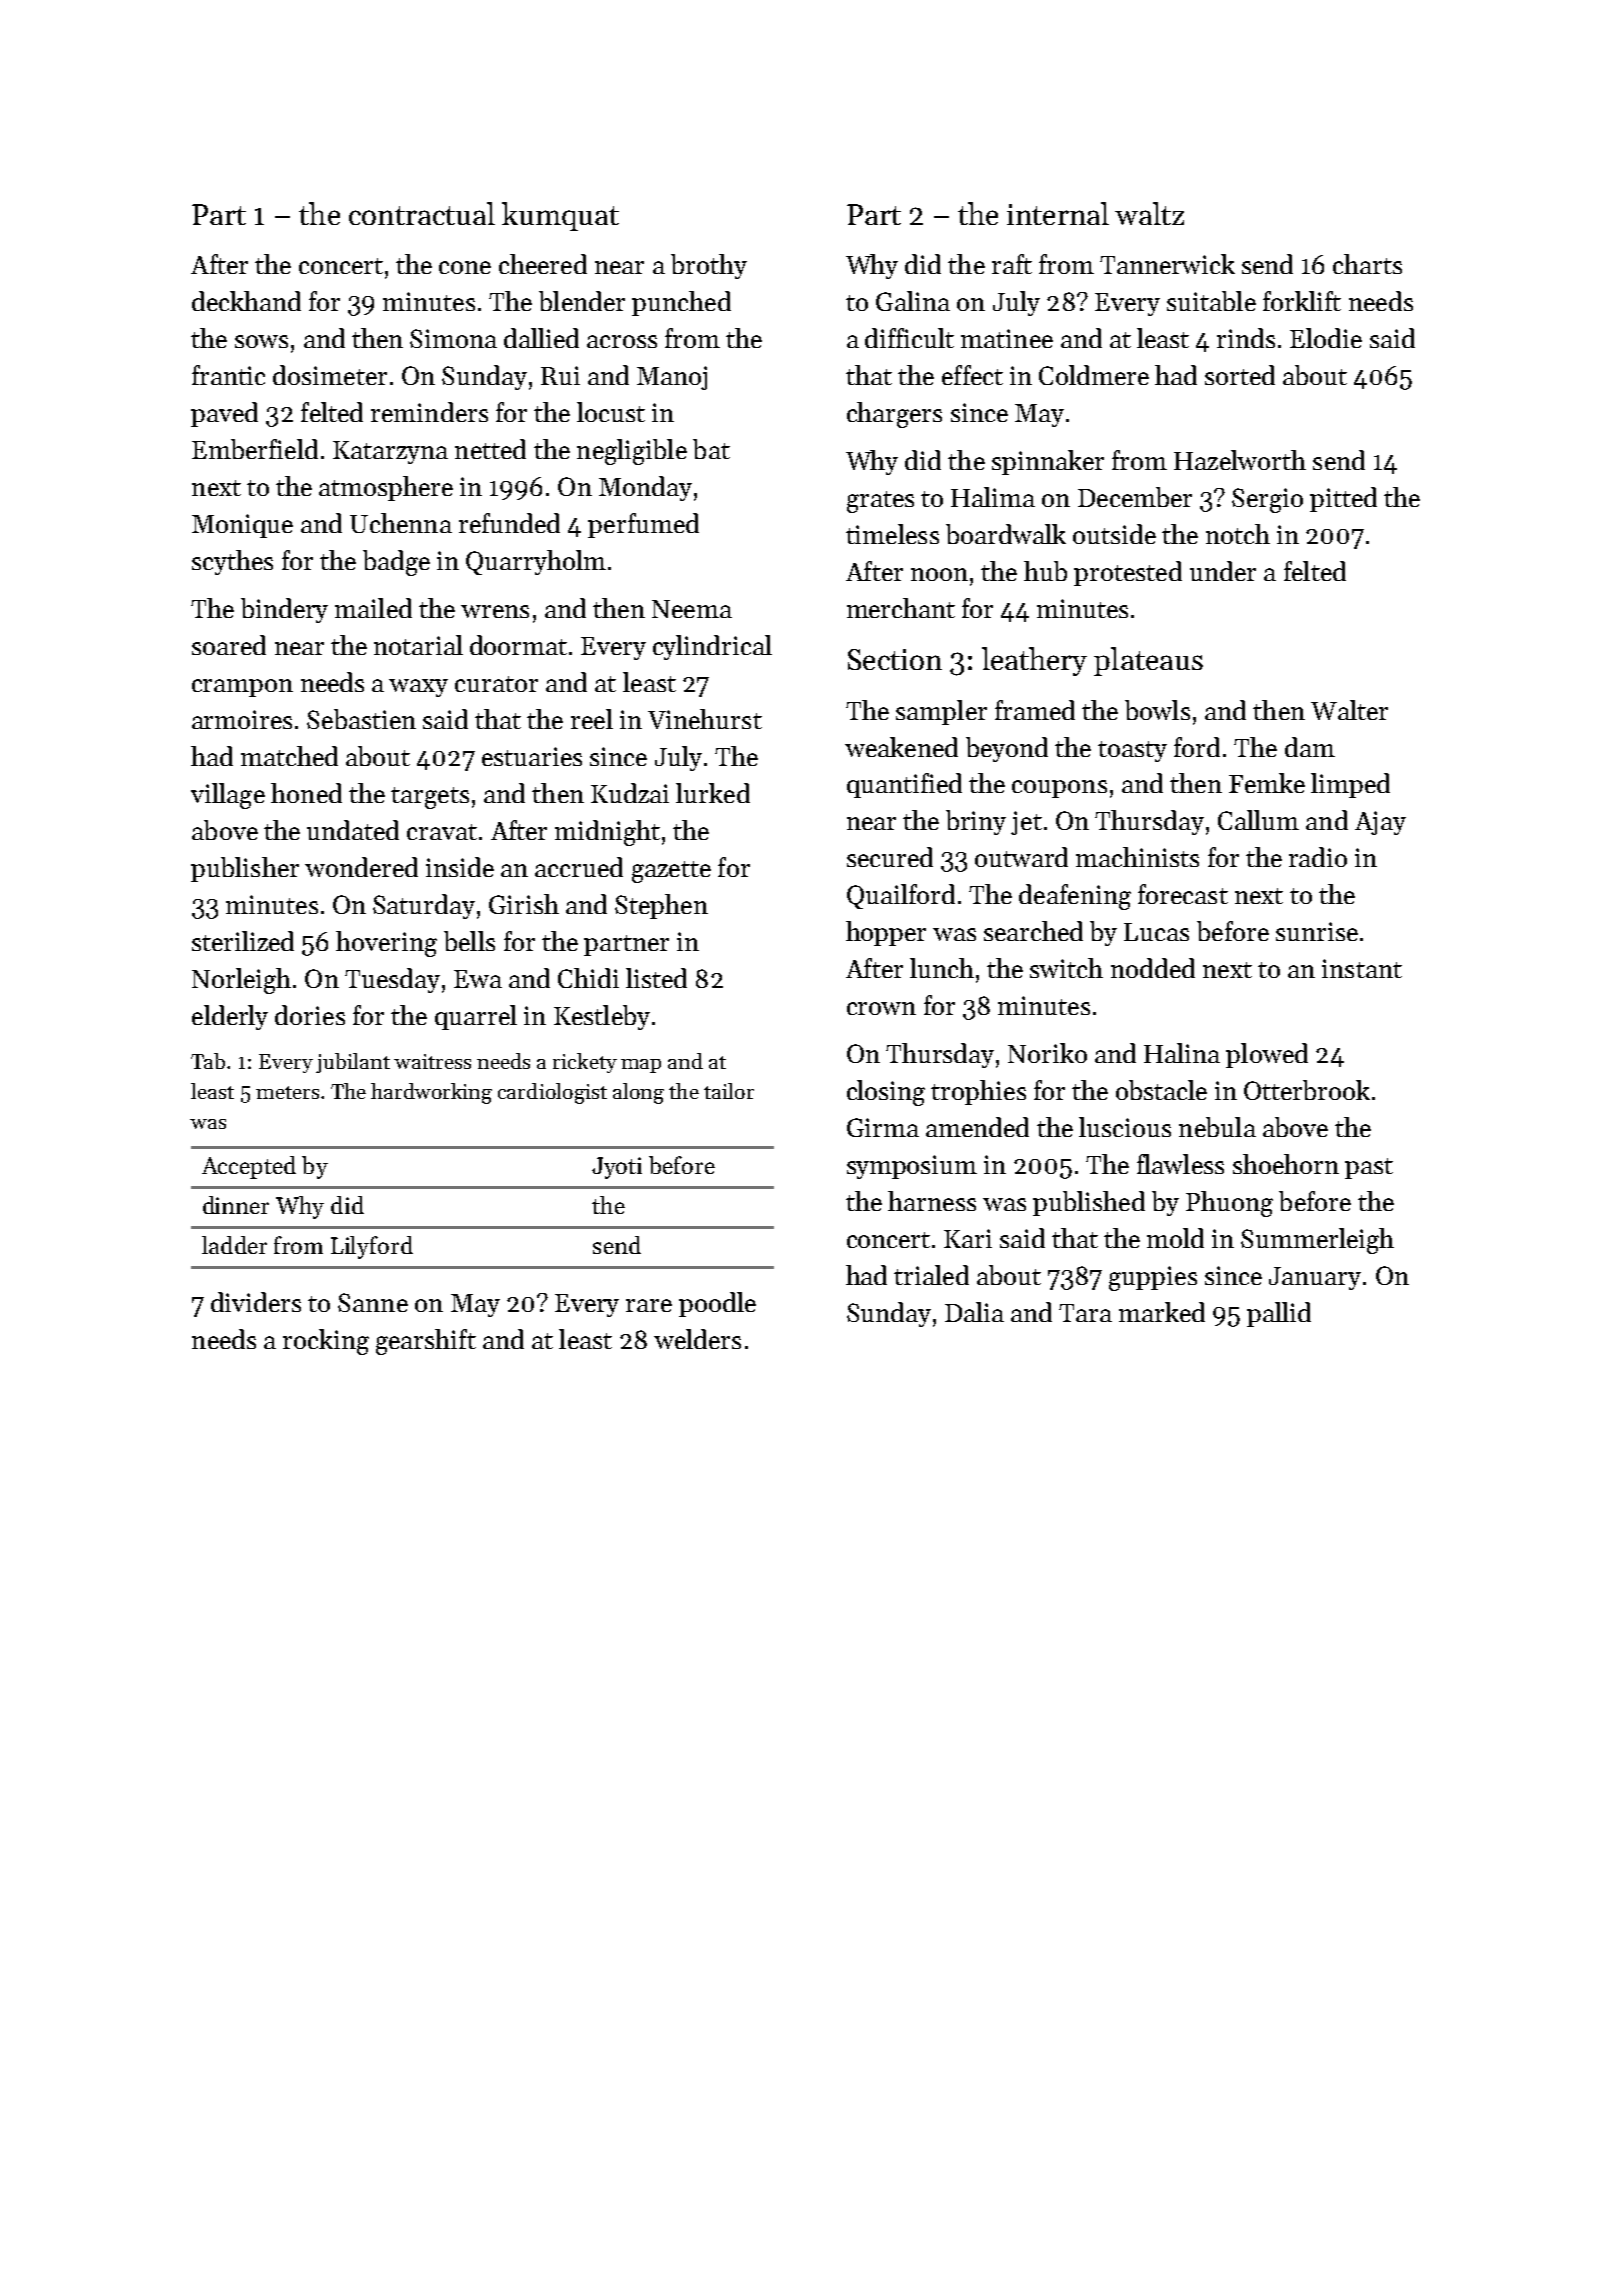  I want to click on cone, so click(465, 267).
